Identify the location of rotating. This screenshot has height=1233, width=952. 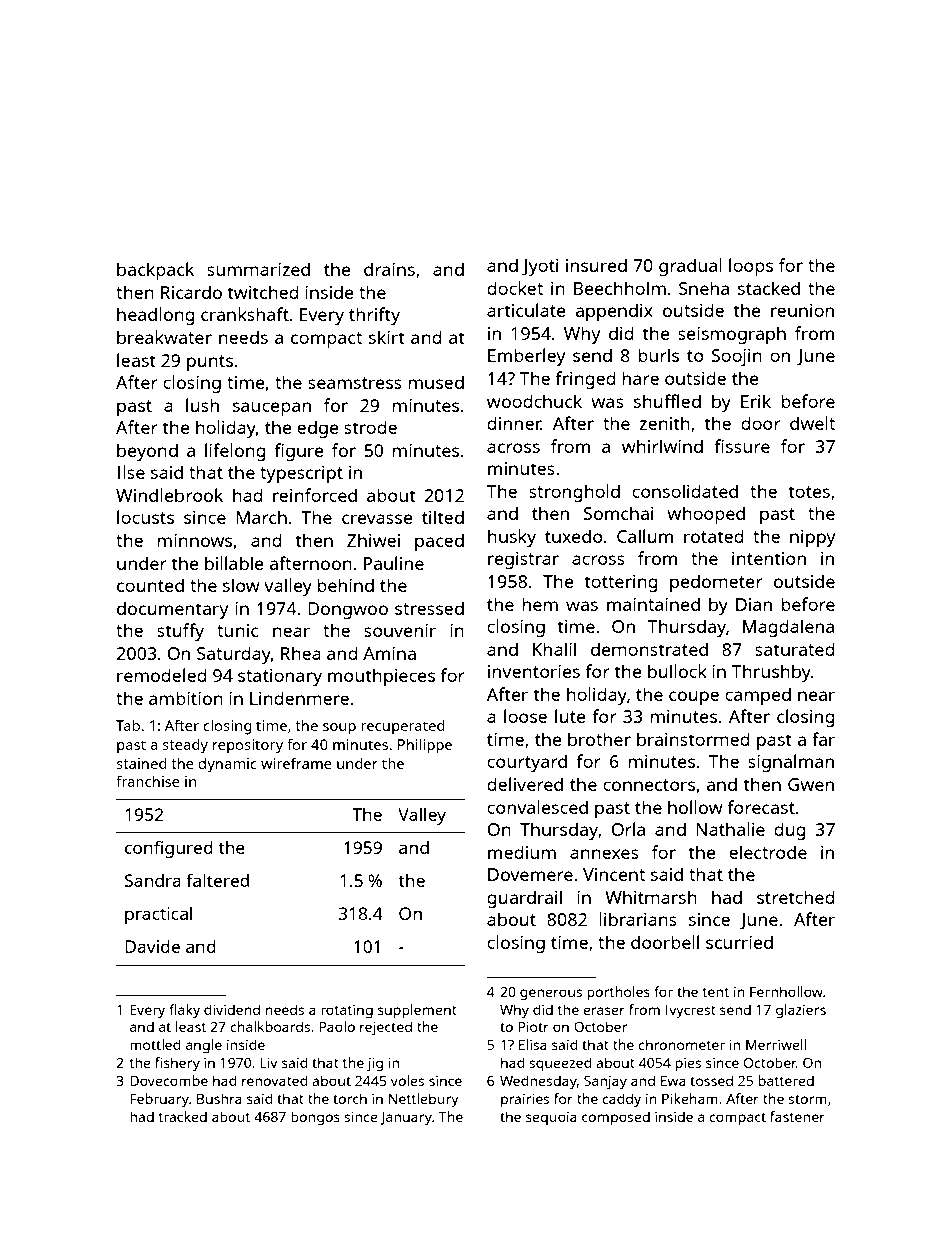
(347, 1012).
